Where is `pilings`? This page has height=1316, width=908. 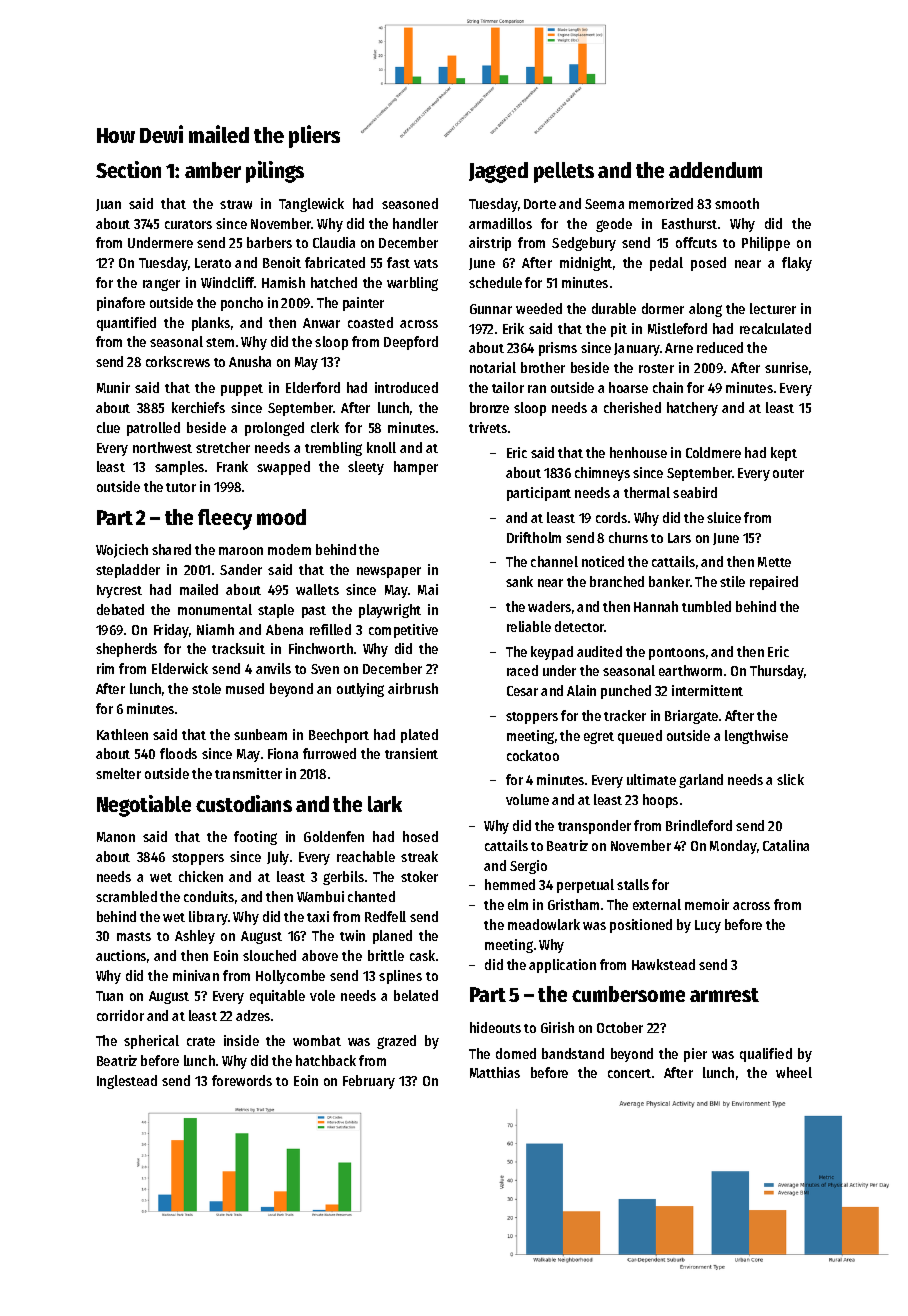 pilings is located at coordinates (275, 172).
